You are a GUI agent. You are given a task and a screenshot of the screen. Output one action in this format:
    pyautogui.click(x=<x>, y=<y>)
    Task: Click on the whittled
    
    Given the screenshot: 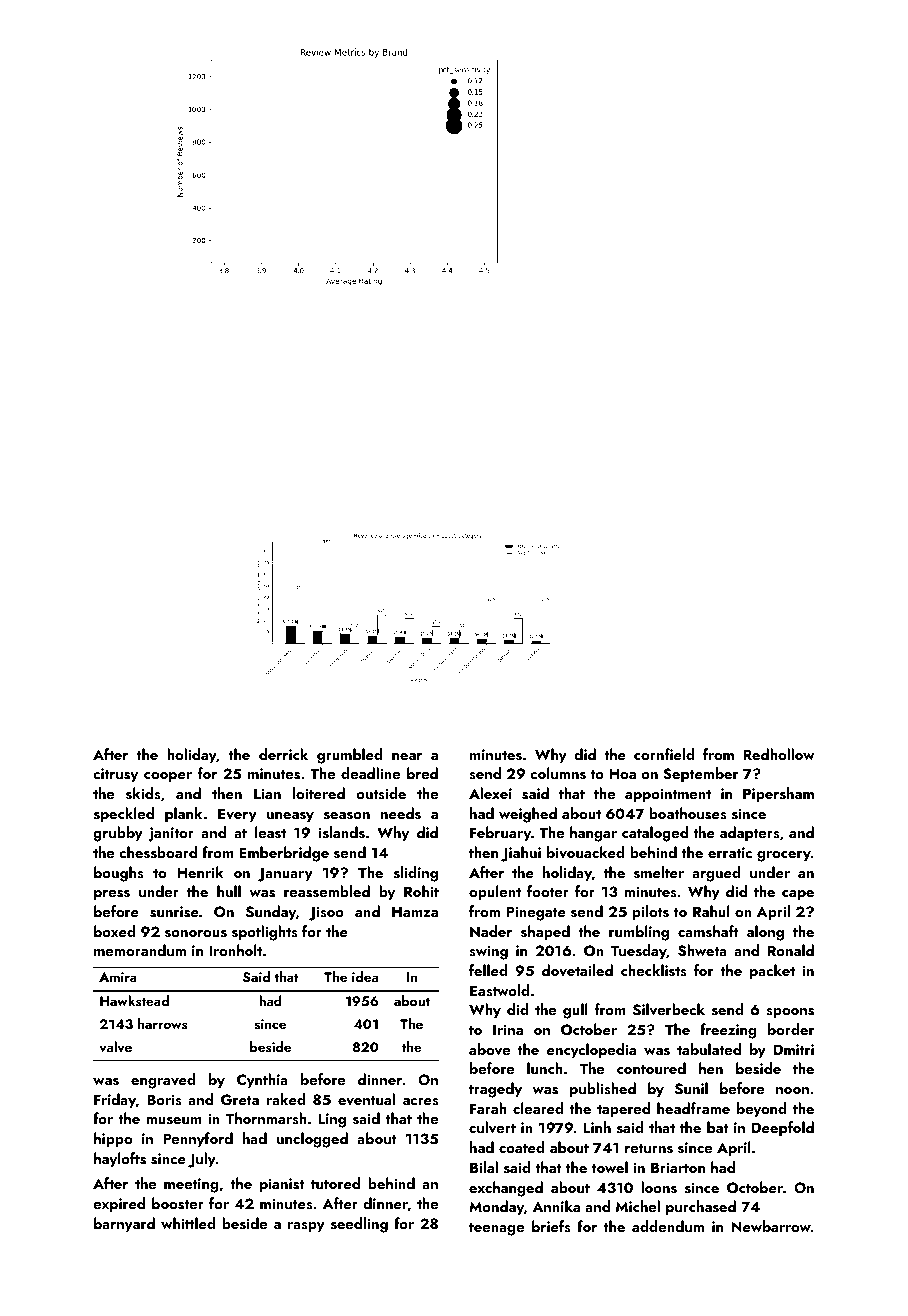 What is the action you would take?
    pyautogui.click(x=188, y=1223)
